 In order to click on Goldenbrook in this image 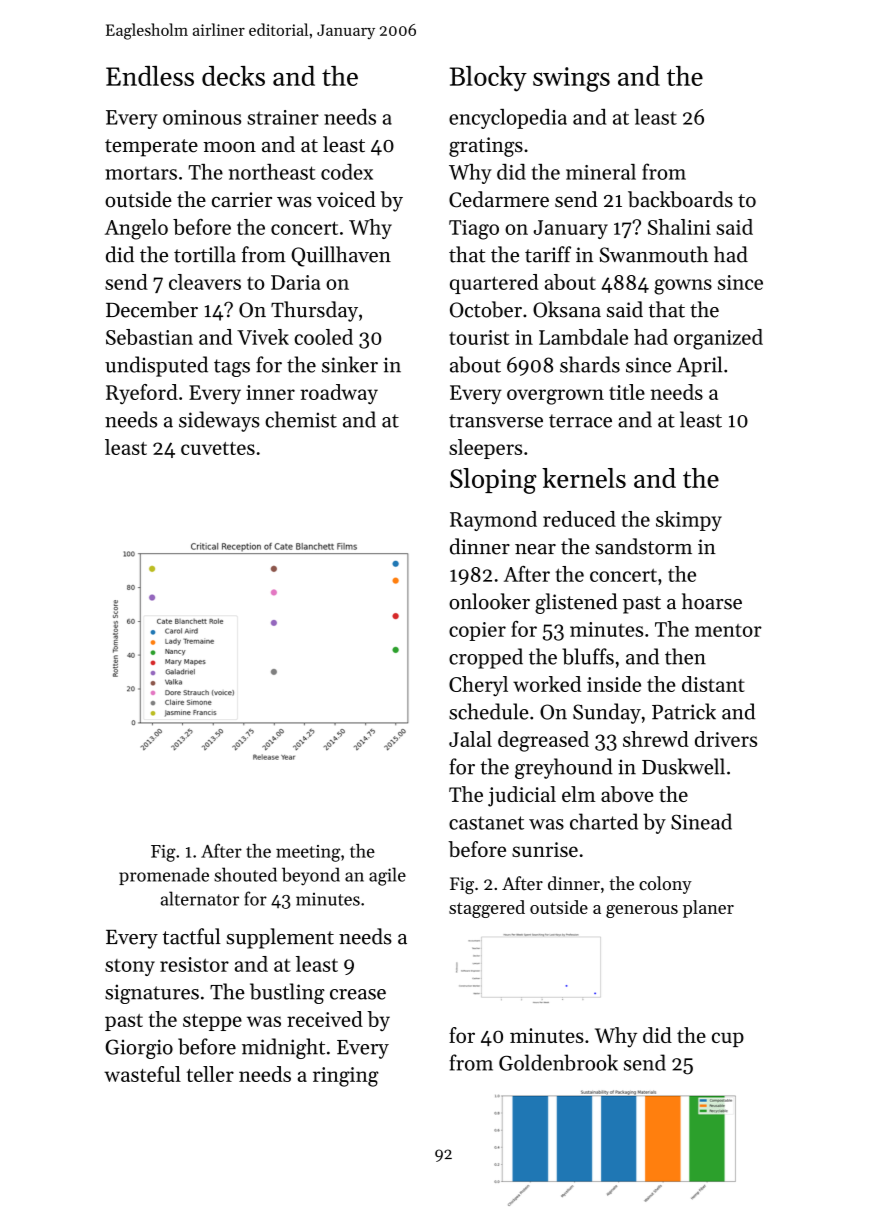, I will do `click(558, 1062)`.
